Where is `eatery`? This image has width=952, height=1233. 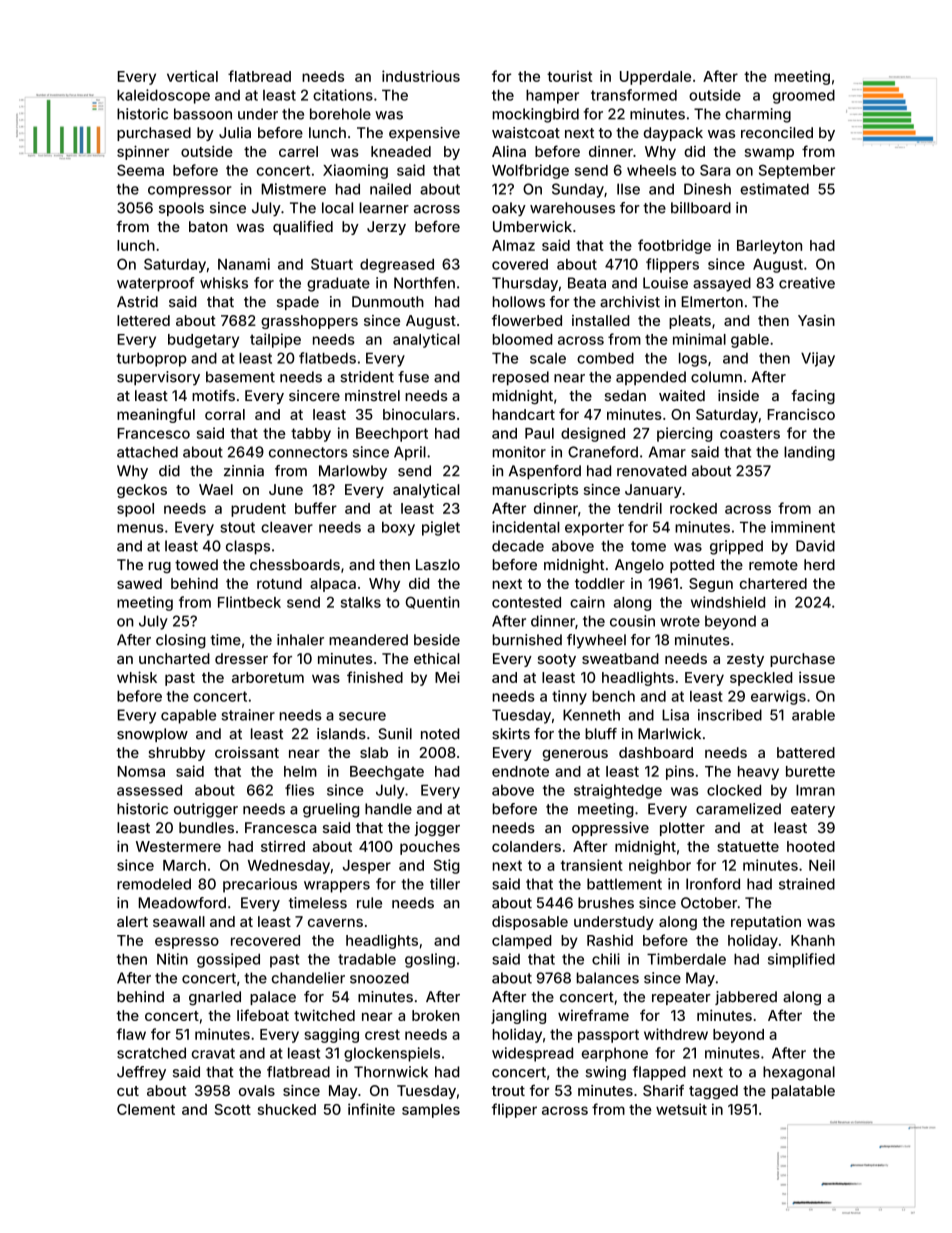
eatery is located at coordinates (813, 811).
